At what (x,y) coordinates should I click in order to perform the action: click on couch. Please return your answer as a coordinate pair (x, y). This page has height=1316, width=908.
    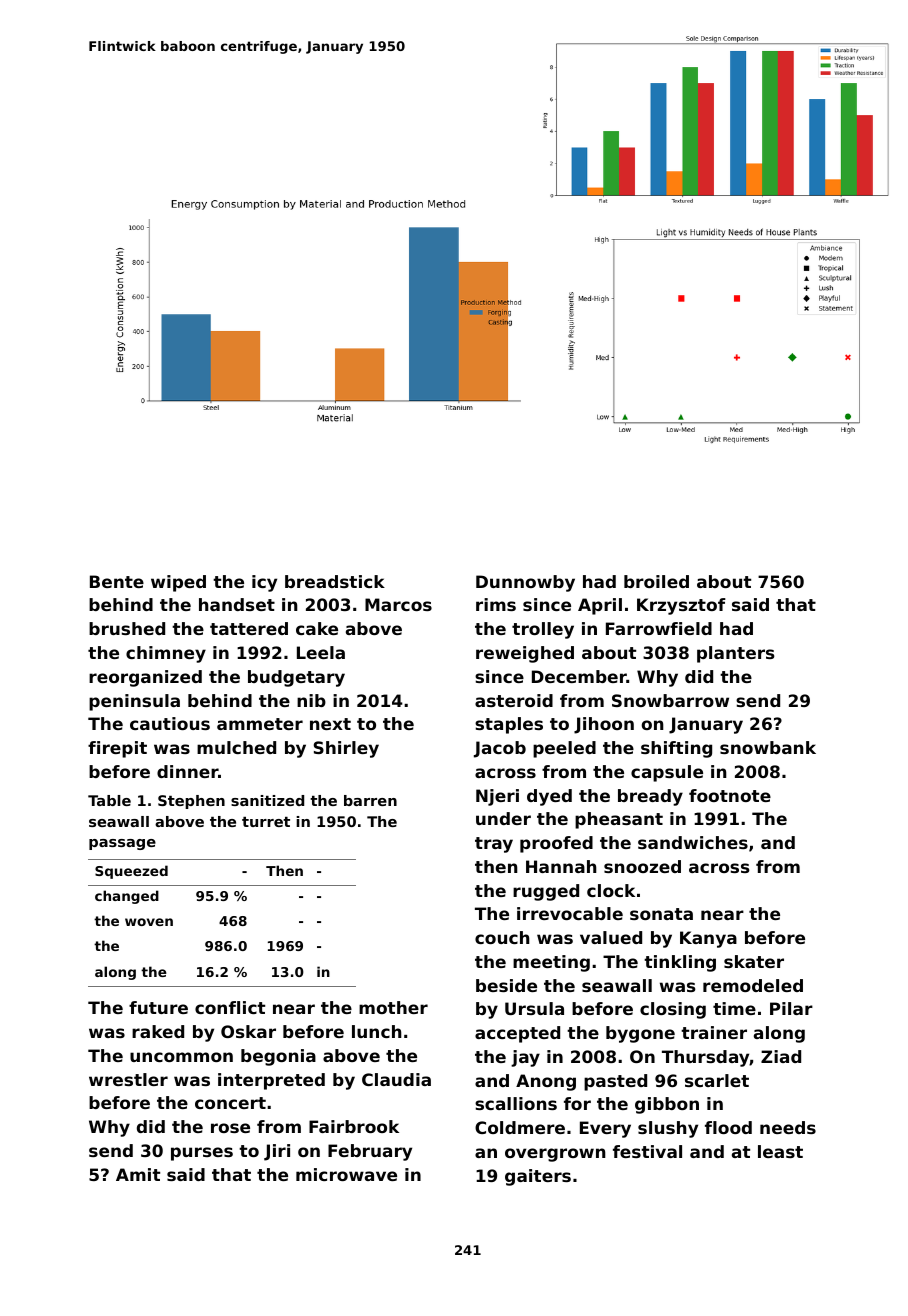
    Looking at the image, I should click on (502, 937).
